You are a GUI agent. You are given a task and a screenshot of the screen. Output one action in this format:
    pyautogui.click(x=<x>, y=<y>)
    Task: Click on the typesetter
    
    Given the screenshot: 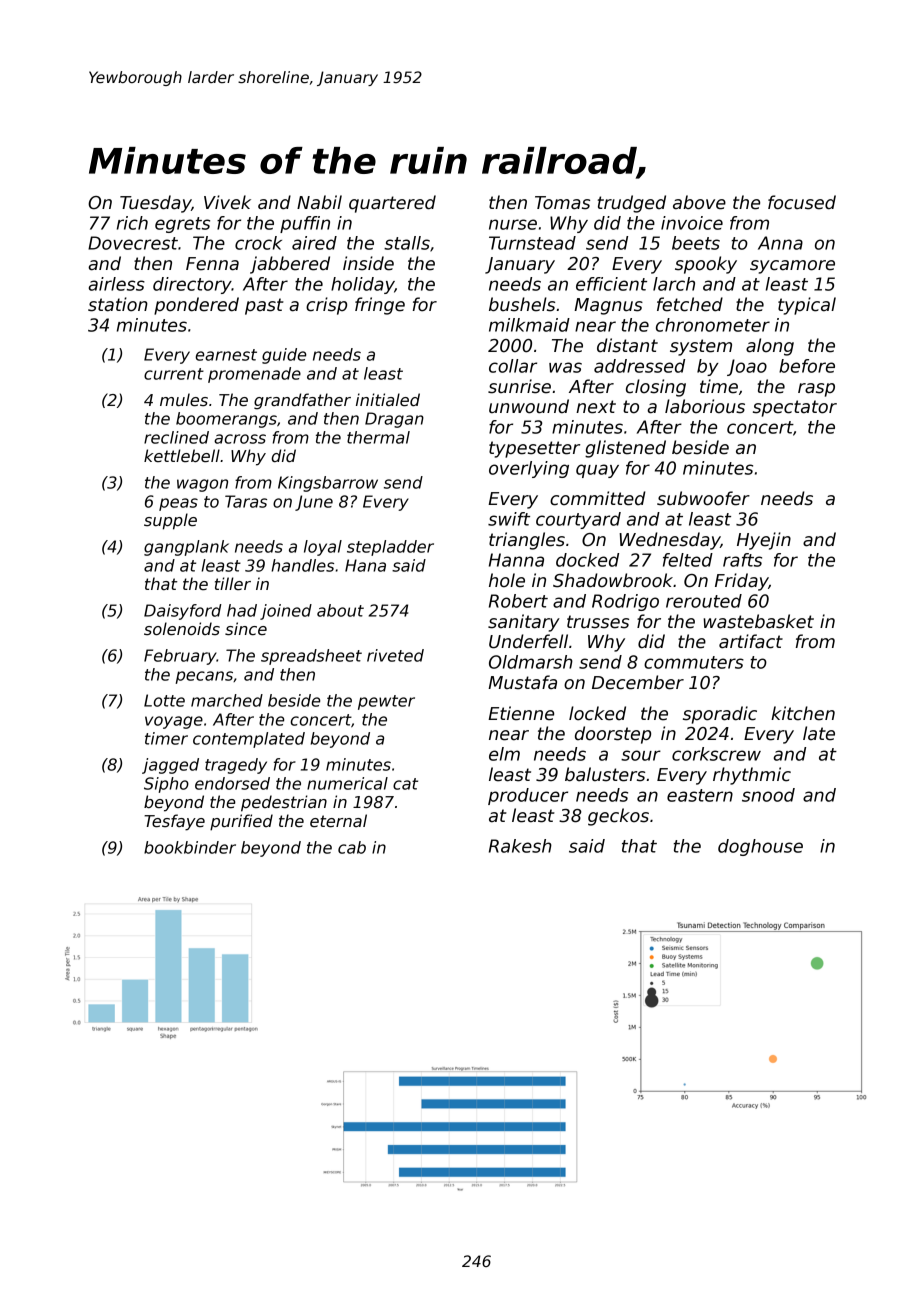 What is the action you would take?
    pyautogui.click(x=534, y=449)
